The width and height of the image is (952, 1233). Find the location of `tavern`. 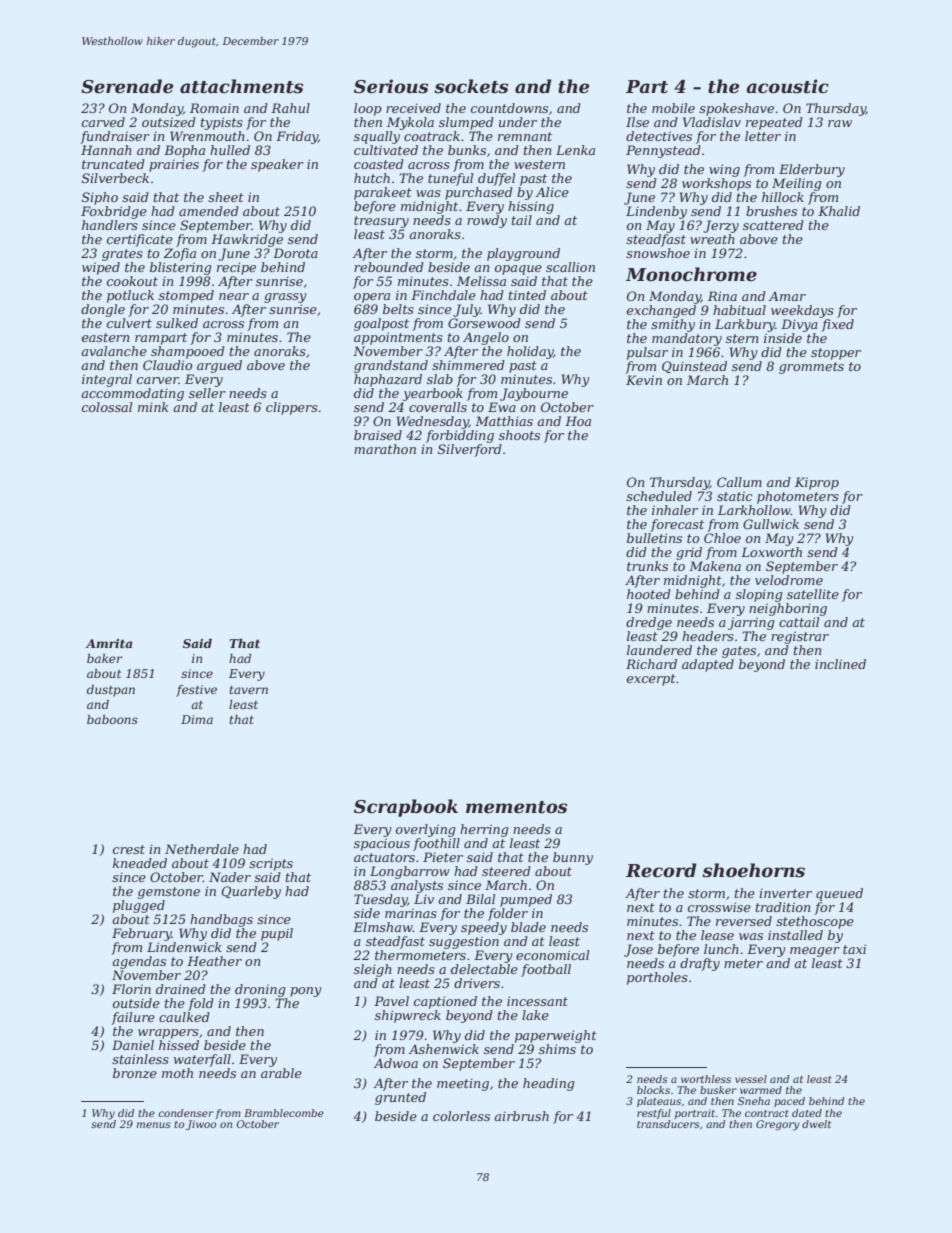

tavern is located at coordinates (248, 690).
